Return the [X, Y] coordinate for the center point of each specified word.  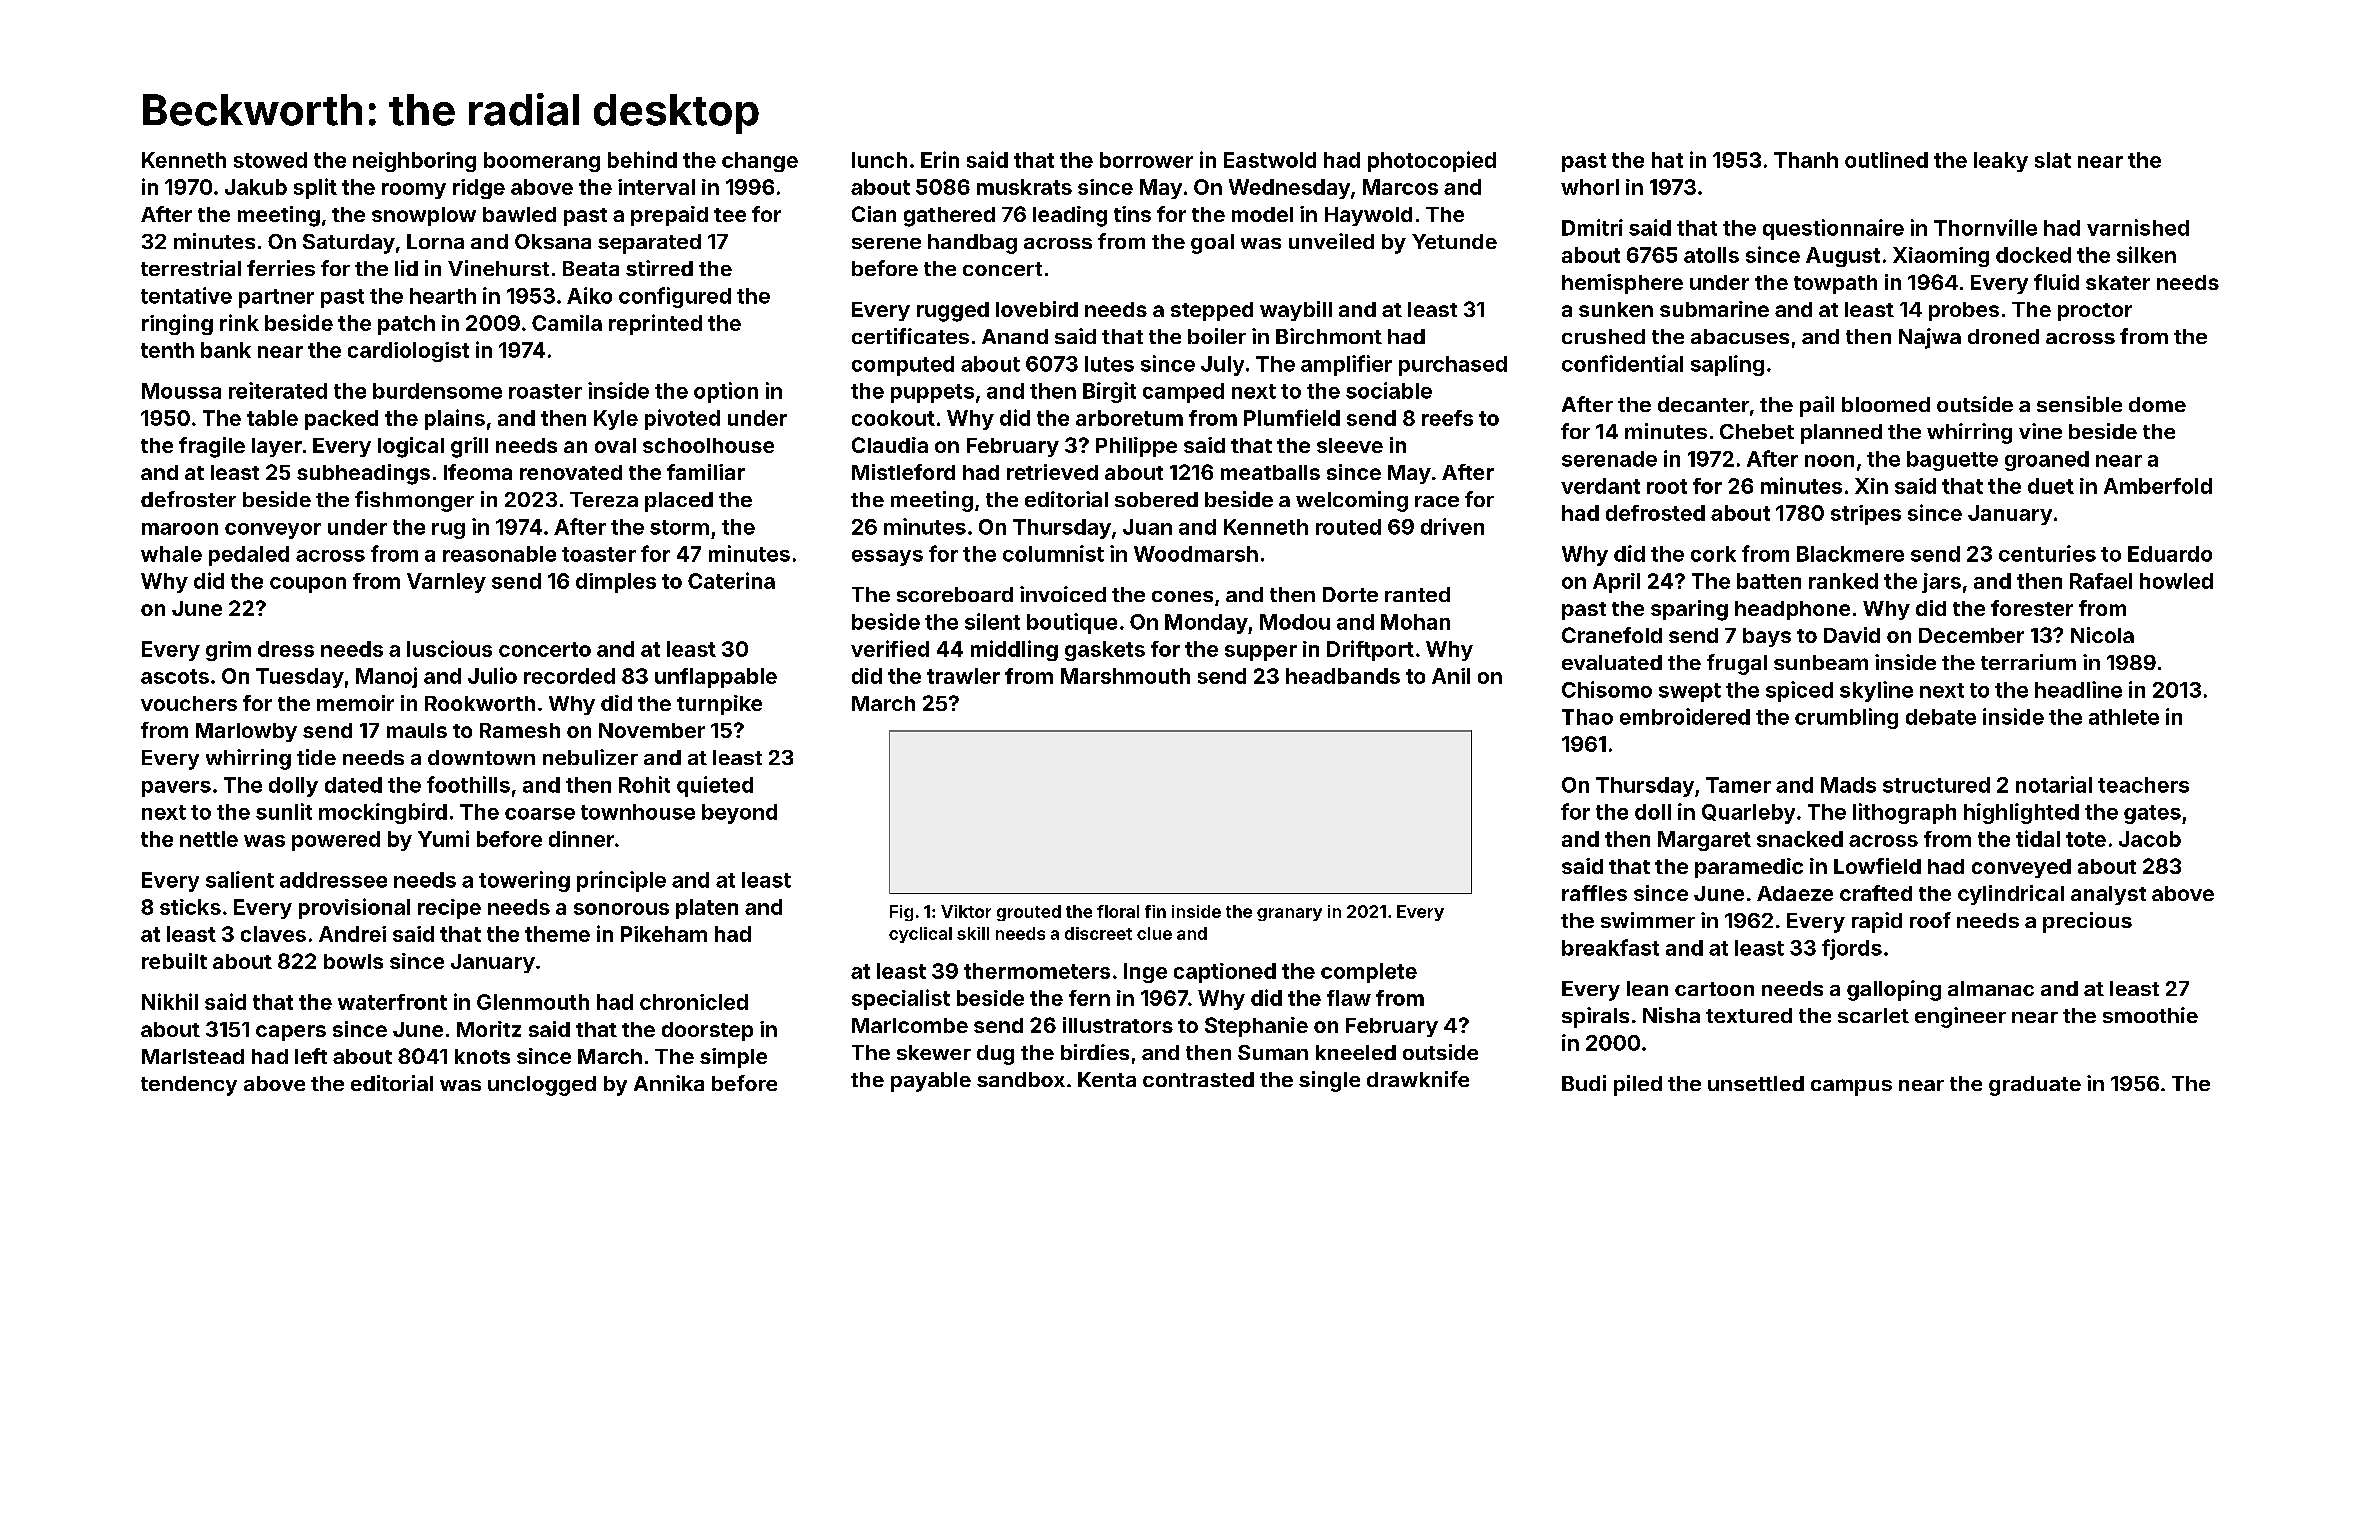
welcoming [1352, 501]
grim [228, 651]
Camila [567, 323]
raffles [1594, 893]
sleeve [1350, 445]
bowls [353, 961]
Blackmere [1850, 554]
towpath [1835, 284]
